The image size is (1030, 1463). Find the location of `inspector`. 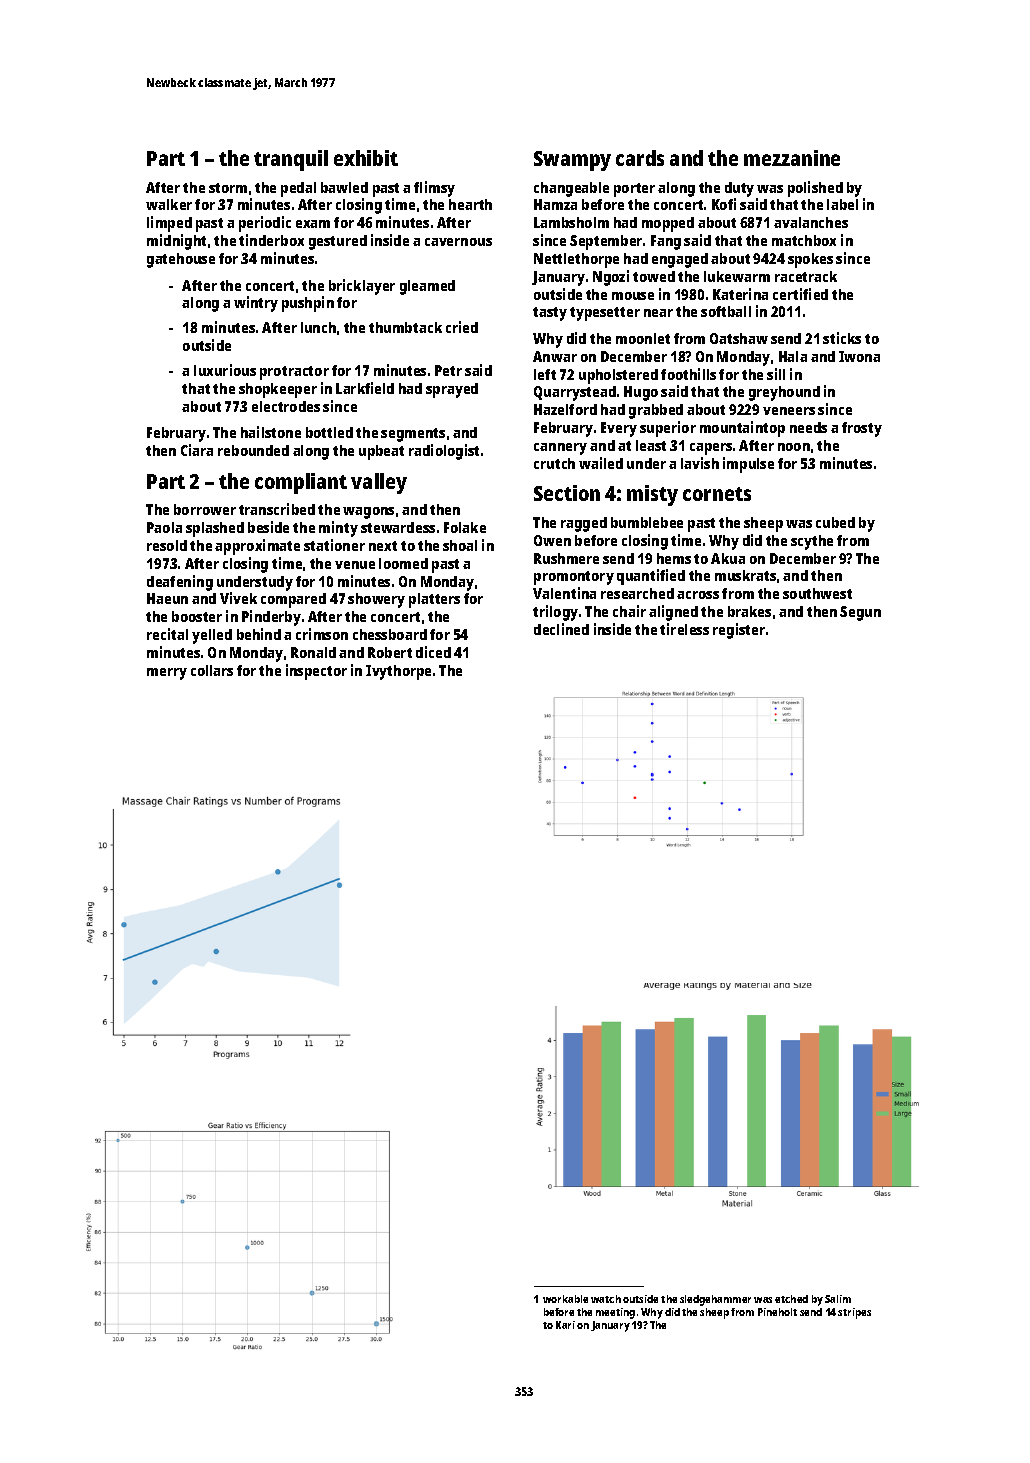

inspector is located at coordinates (316, 672).
